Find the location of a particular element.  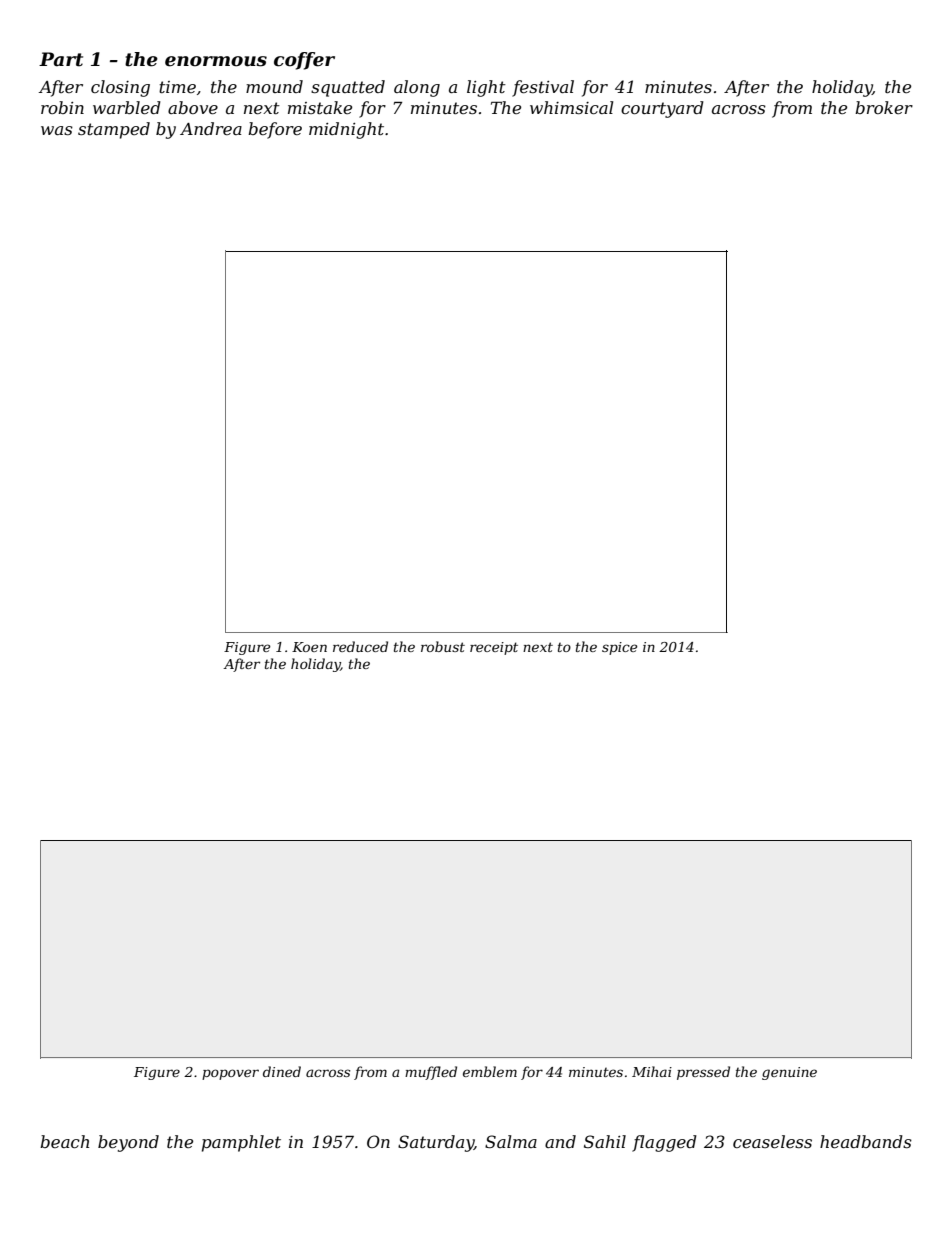

courtyard is located at coordinates (662, 109).
